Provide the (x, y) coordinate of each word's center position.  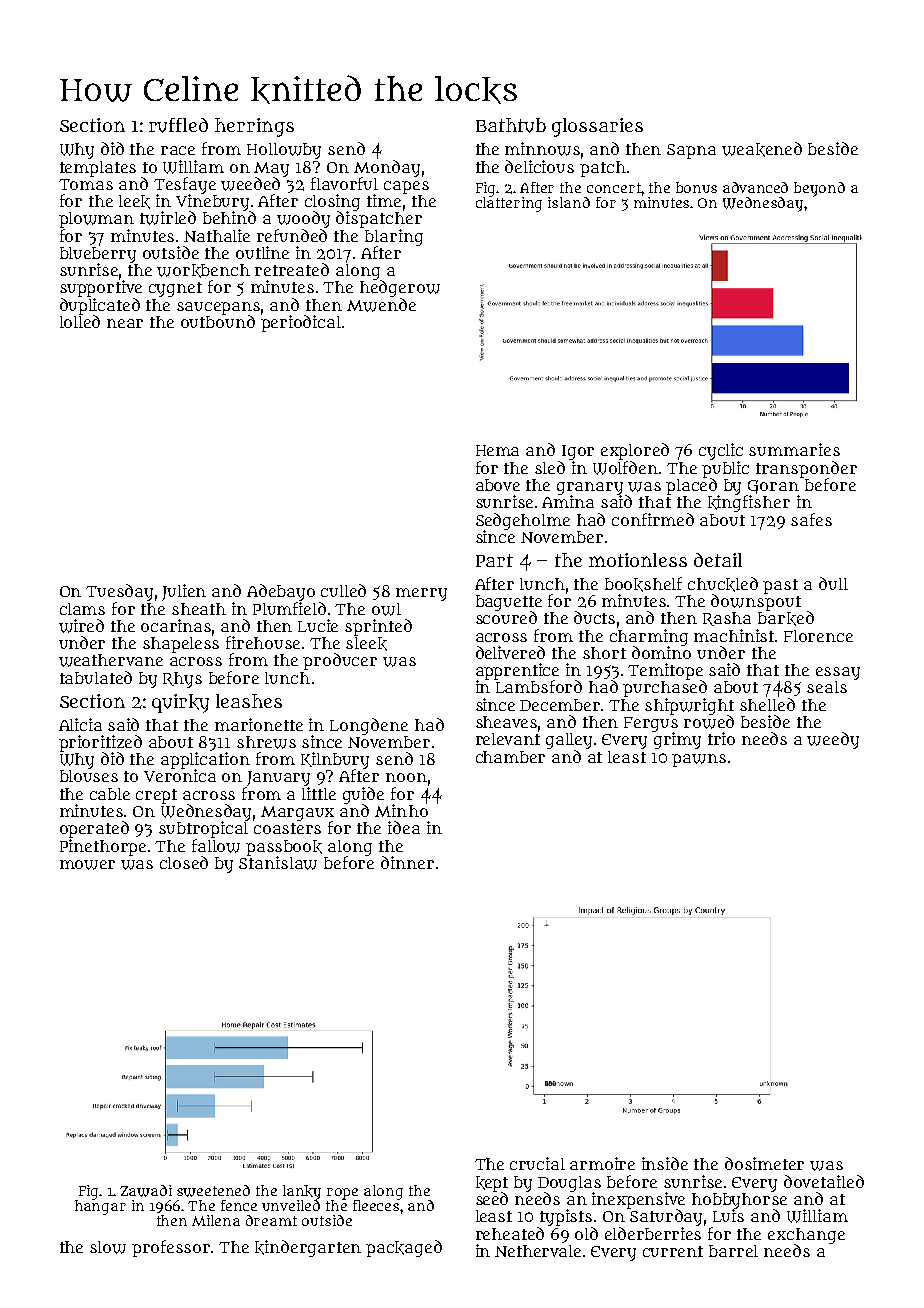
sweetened (213, 1191)
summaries (794, 449)
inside (665, 1163)
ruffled (178, 125)
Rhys (182, 680)
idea (404, 827)
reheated (510, 1233)
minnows (542, 149)
